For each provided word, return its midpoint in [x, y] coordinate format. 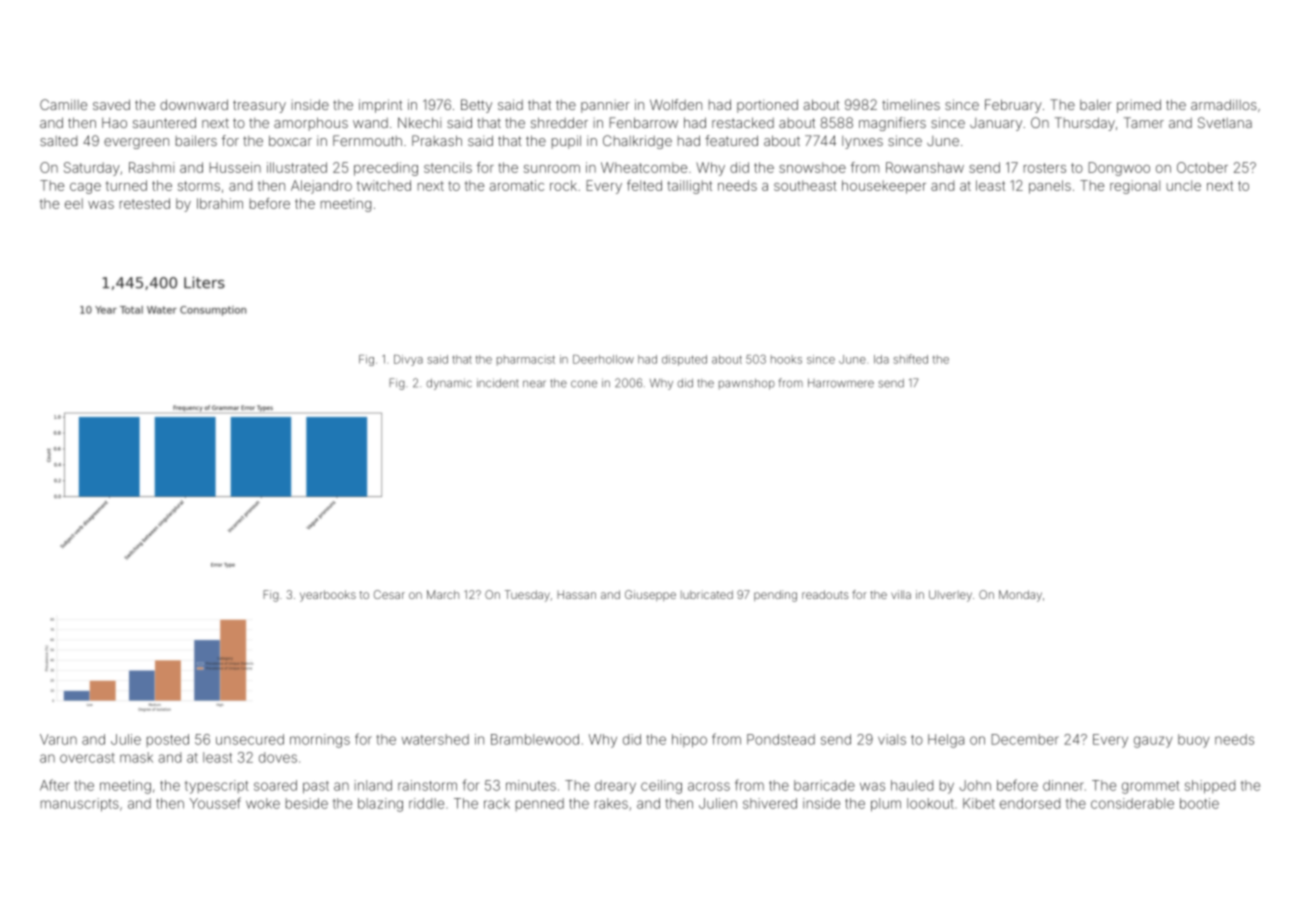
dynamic [449, 384]
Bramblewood [535, 739]
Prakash [437, 140]
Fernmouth [367, 140]
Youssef [215, 803]
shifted [910, 359]
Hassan [577, 594]
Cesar [389, 594]
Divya [408, 360]
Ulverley [950, 596]
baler [1096, 104]
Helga [946, 741]
